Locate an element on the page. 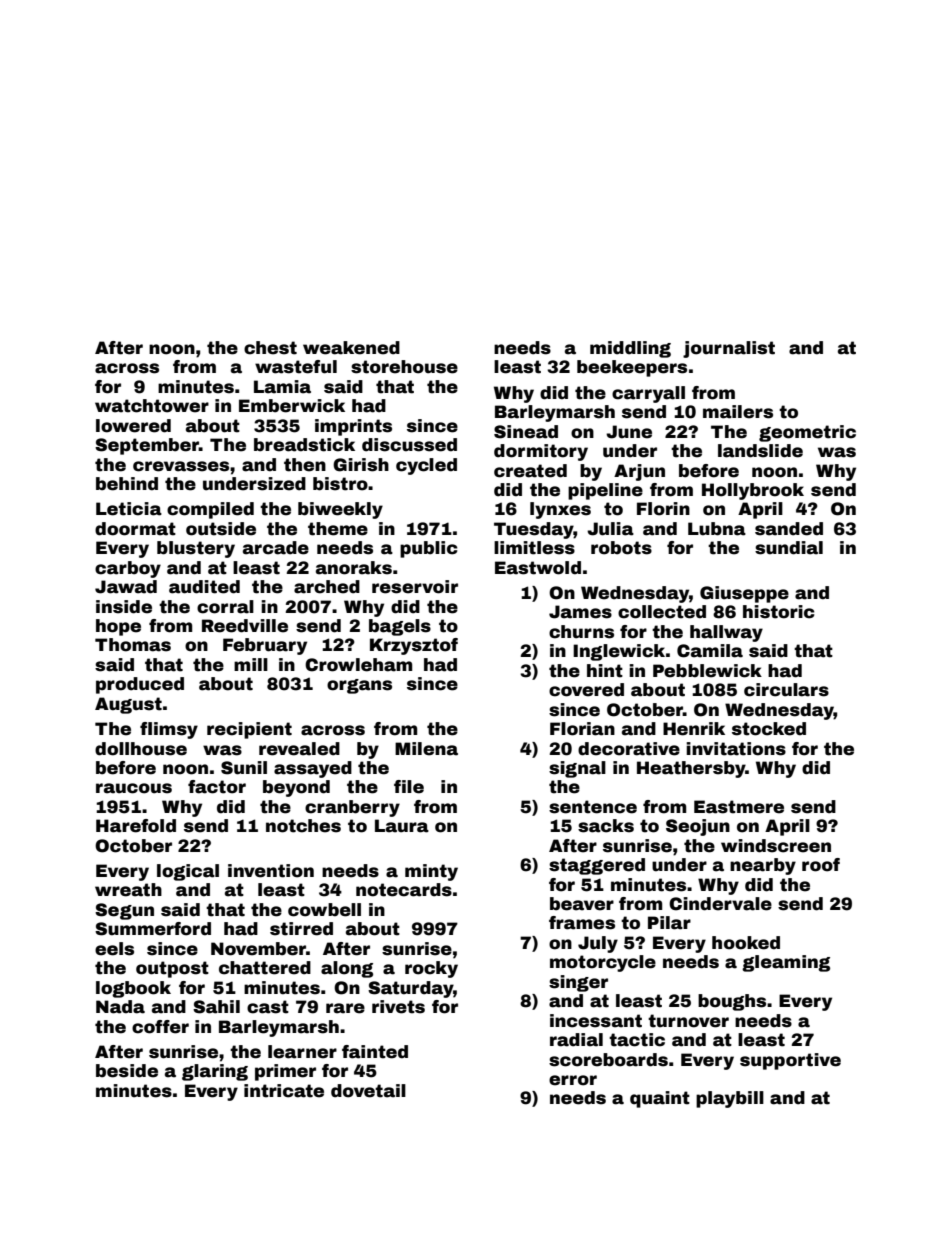 Image resolution: width=952 pixels, height=1233 pixels. public is located at coordinates (429, 549).
